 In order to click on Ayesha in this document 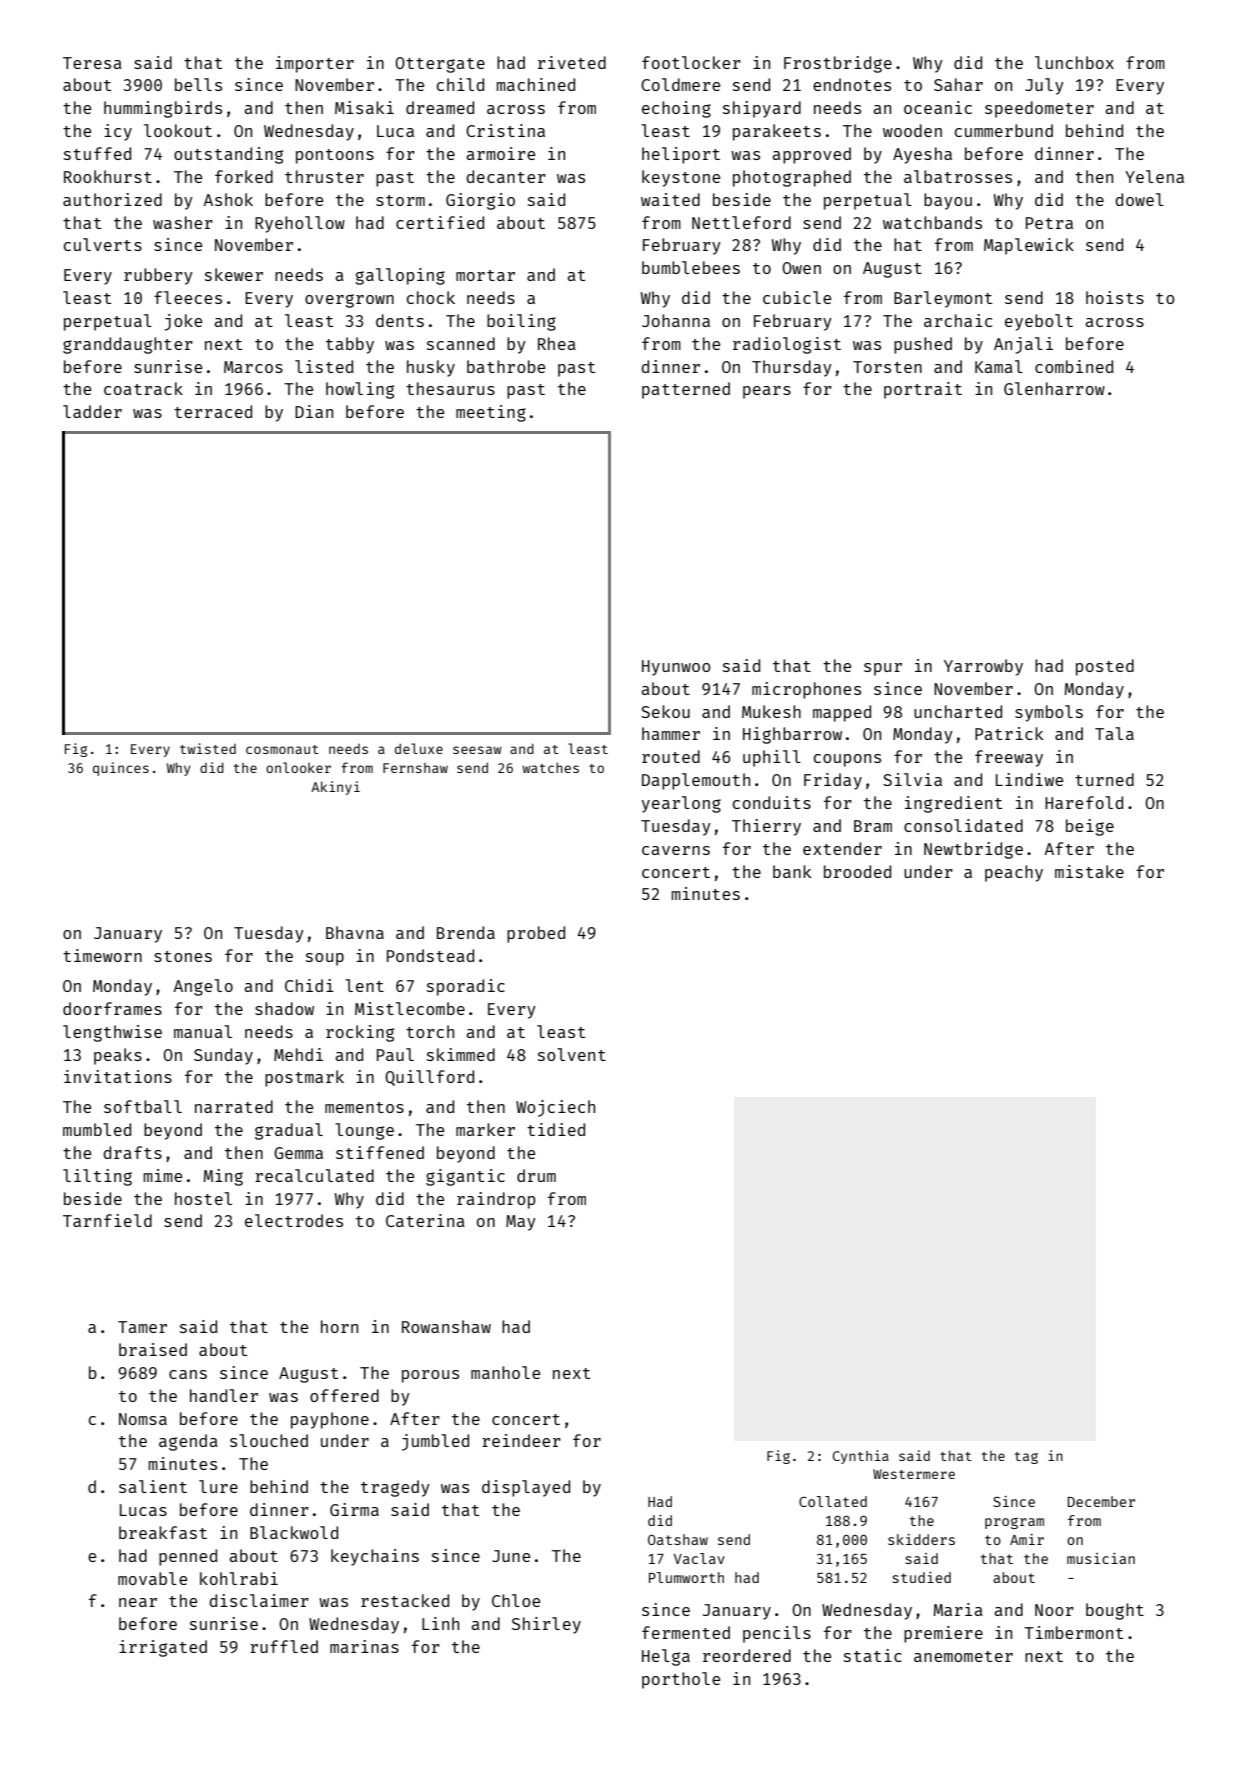, I will do `click(922, 155)`.
